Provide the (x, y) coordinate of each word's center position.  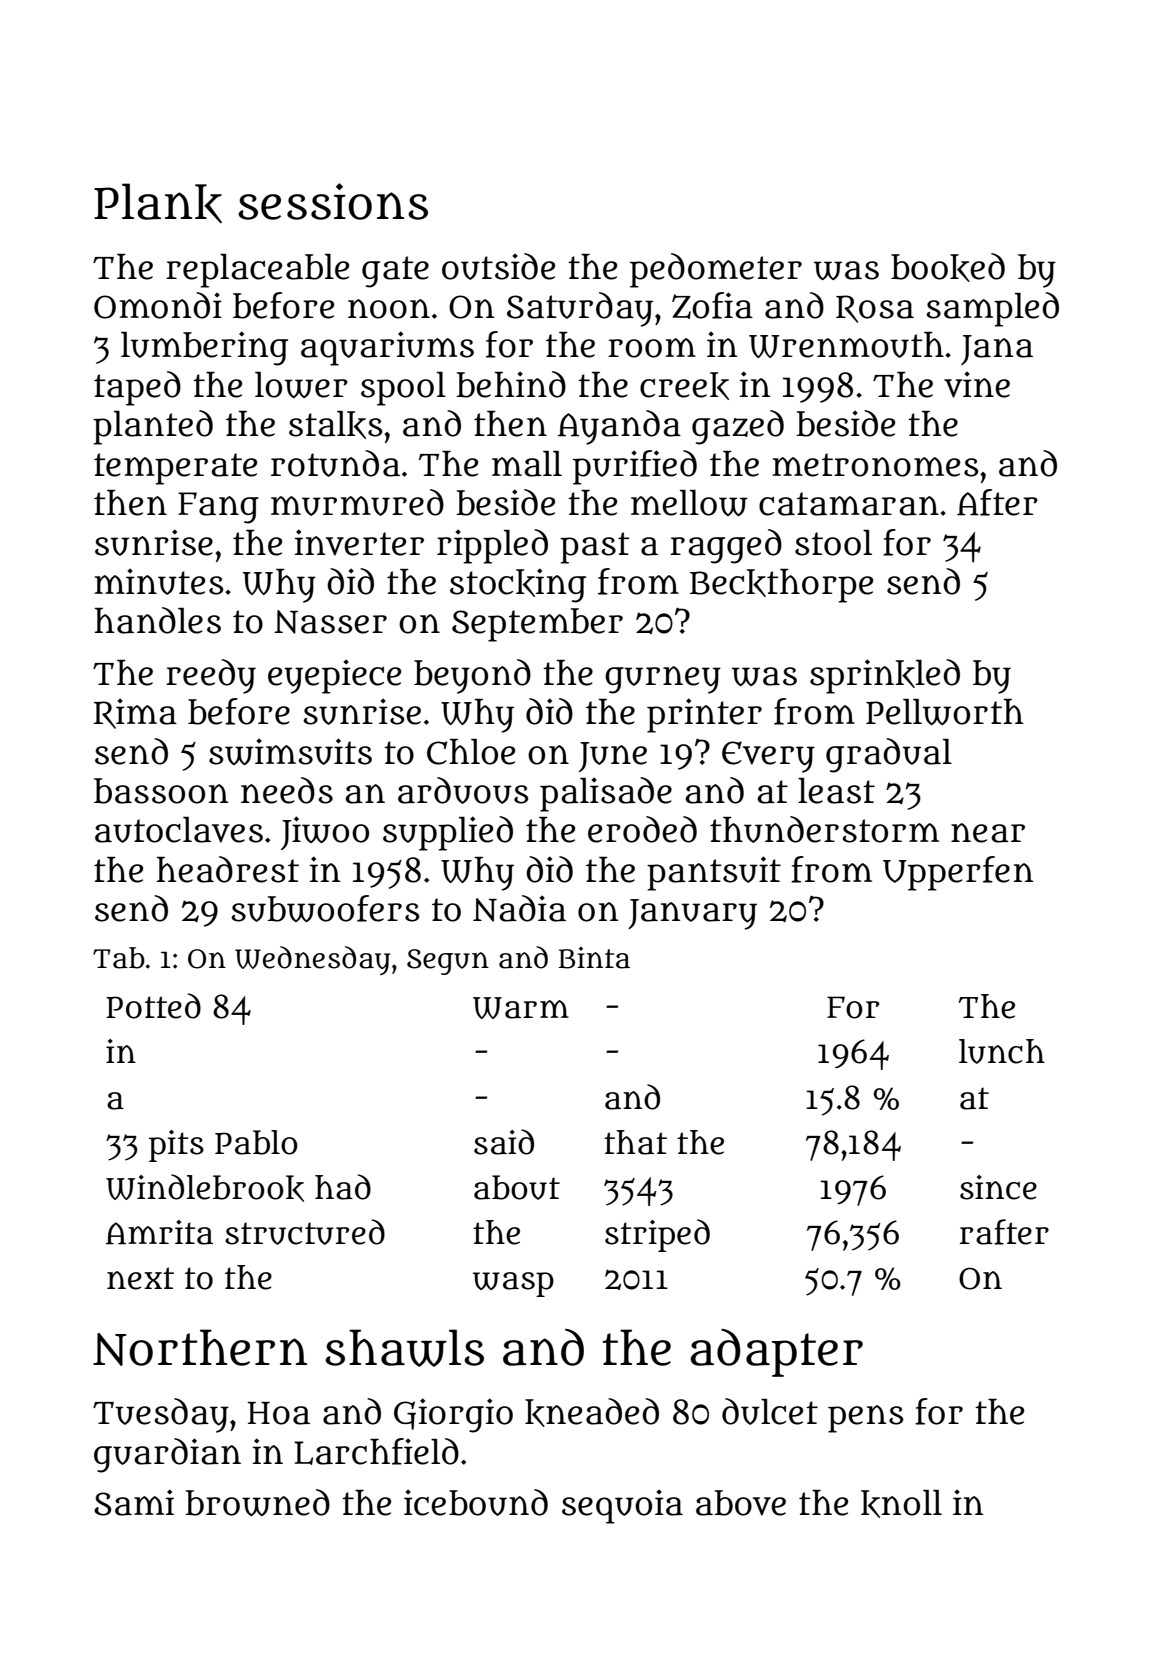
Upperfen (958, 873)
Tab (119, 958)
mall (527, 464)
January (692, 914)
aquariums (387, 348)
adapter (776, 1353)
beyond (472, 676)
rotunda (335, 463)
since (998, 1187)
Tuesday (161, 1415)
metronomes (876, 465)
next (140, 1278)
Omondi (158, 305)
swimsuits (290, 751)
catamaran (849, 504)
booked (948, 267)
